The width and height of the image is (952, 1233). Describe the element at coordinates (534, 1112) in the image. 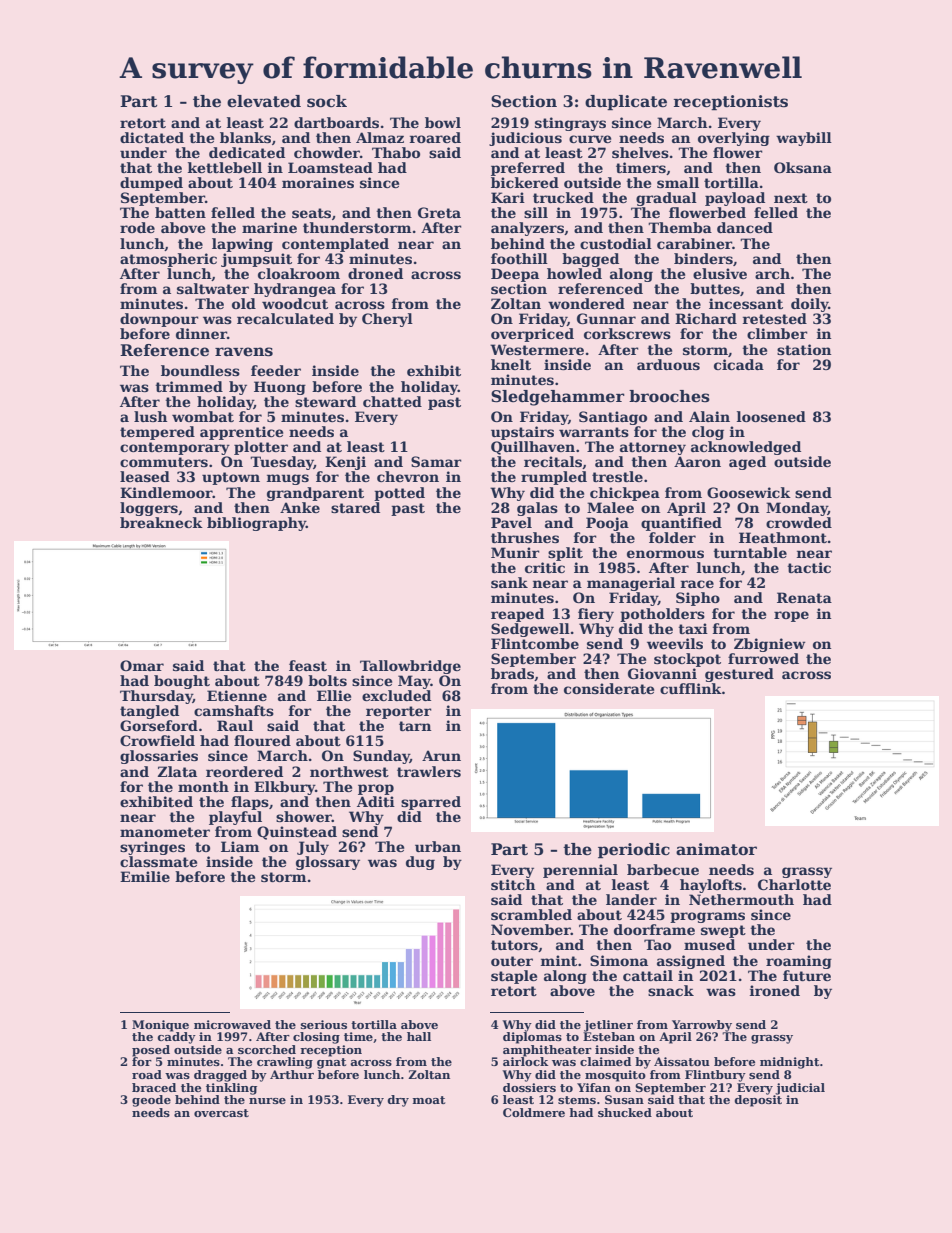

I see `Coldmere` at that location.
